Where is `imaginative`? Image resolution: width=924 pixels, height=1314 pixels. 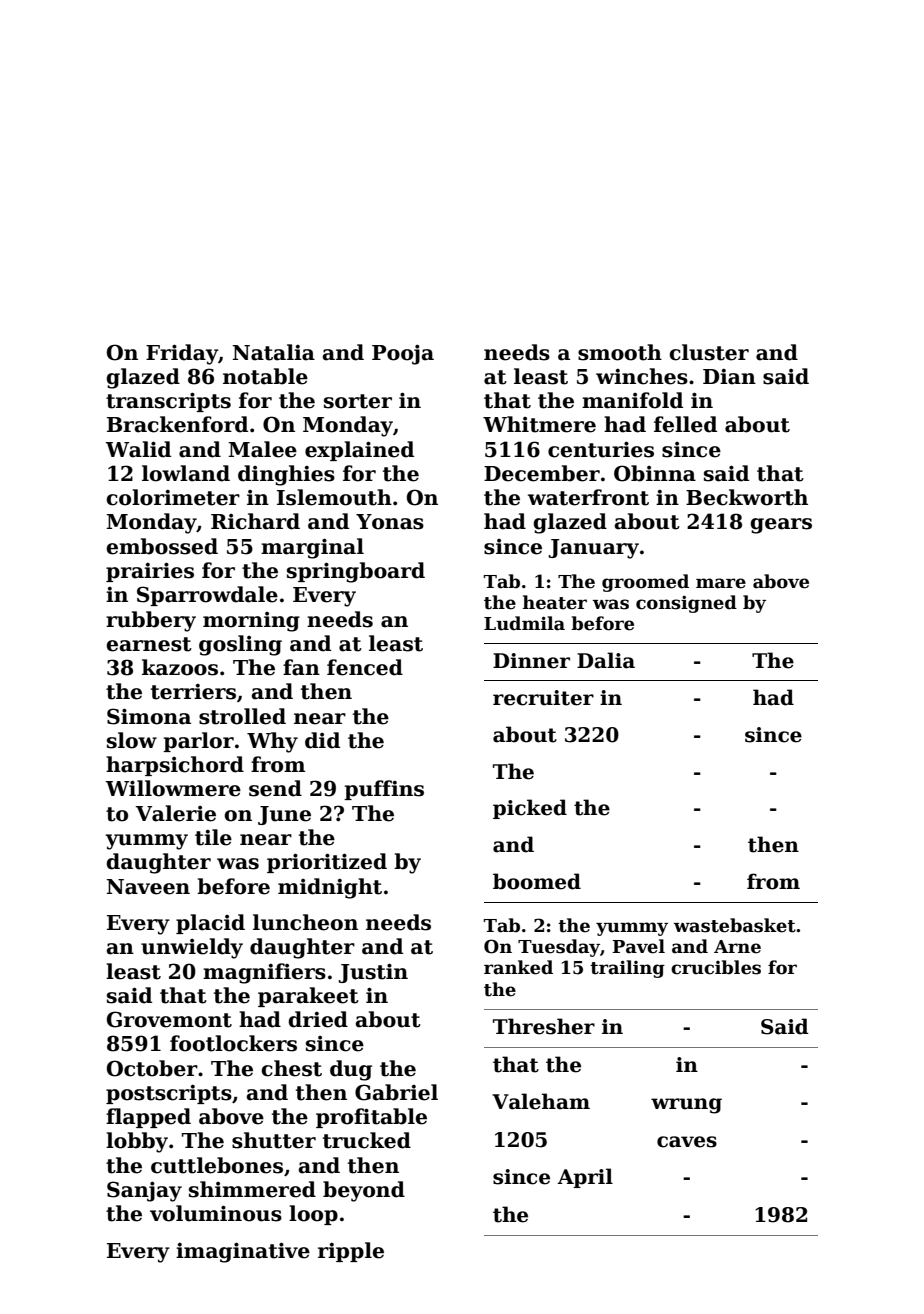 imaginative is located at coordinates (243, 1252).
